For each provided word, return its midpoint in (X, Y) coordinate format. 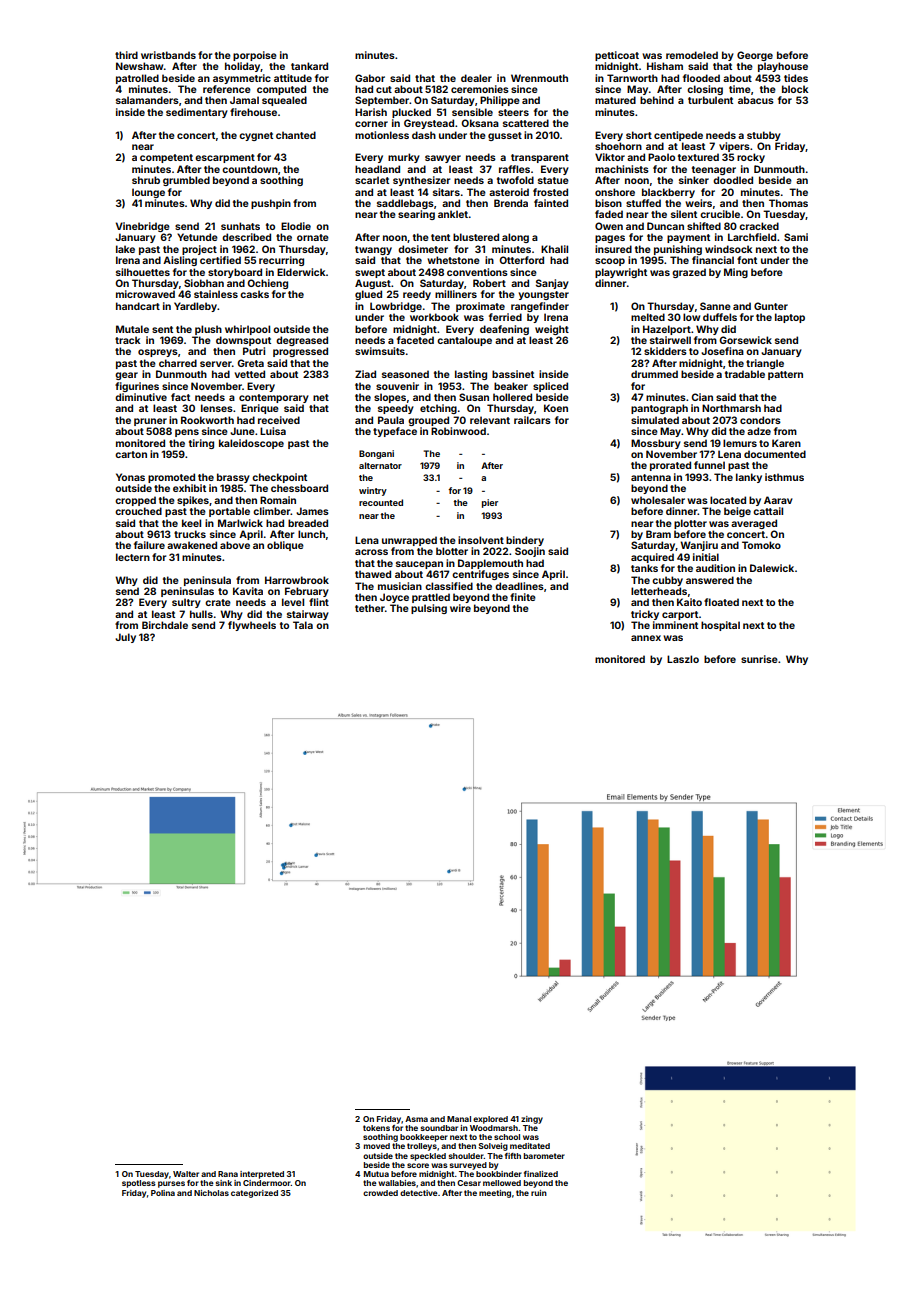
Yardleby (195, 307)
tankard (309, 66)
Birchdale (165, 625)
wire (460, 608)
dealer (476, 78)
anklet (453, 214)
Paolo (661, 157)
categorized (254, 1194)
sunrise (759, 659)
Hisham (665, 66)
